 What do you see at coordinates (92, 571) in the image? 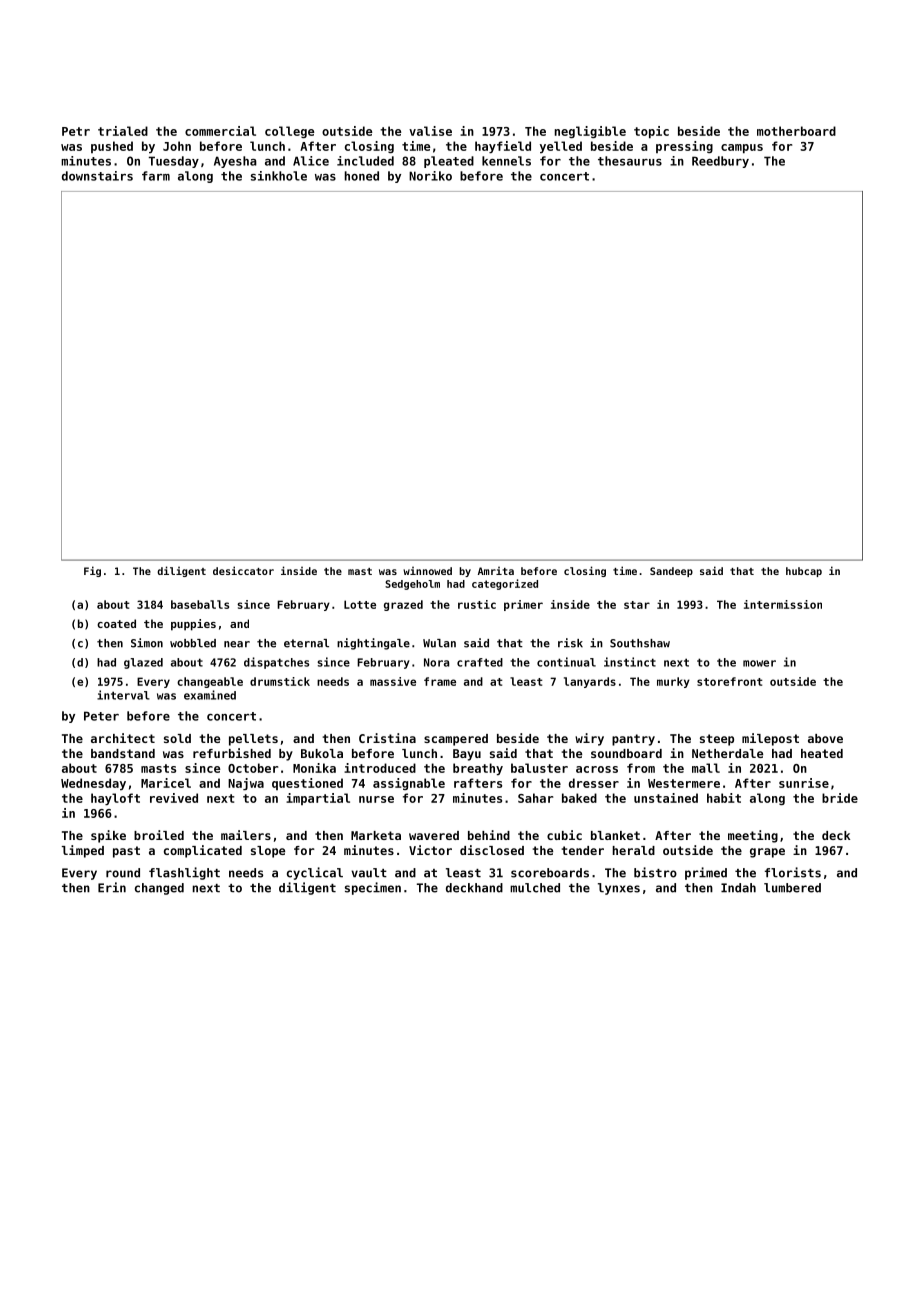
I see `Fig` at bounding box center [92, 571].
